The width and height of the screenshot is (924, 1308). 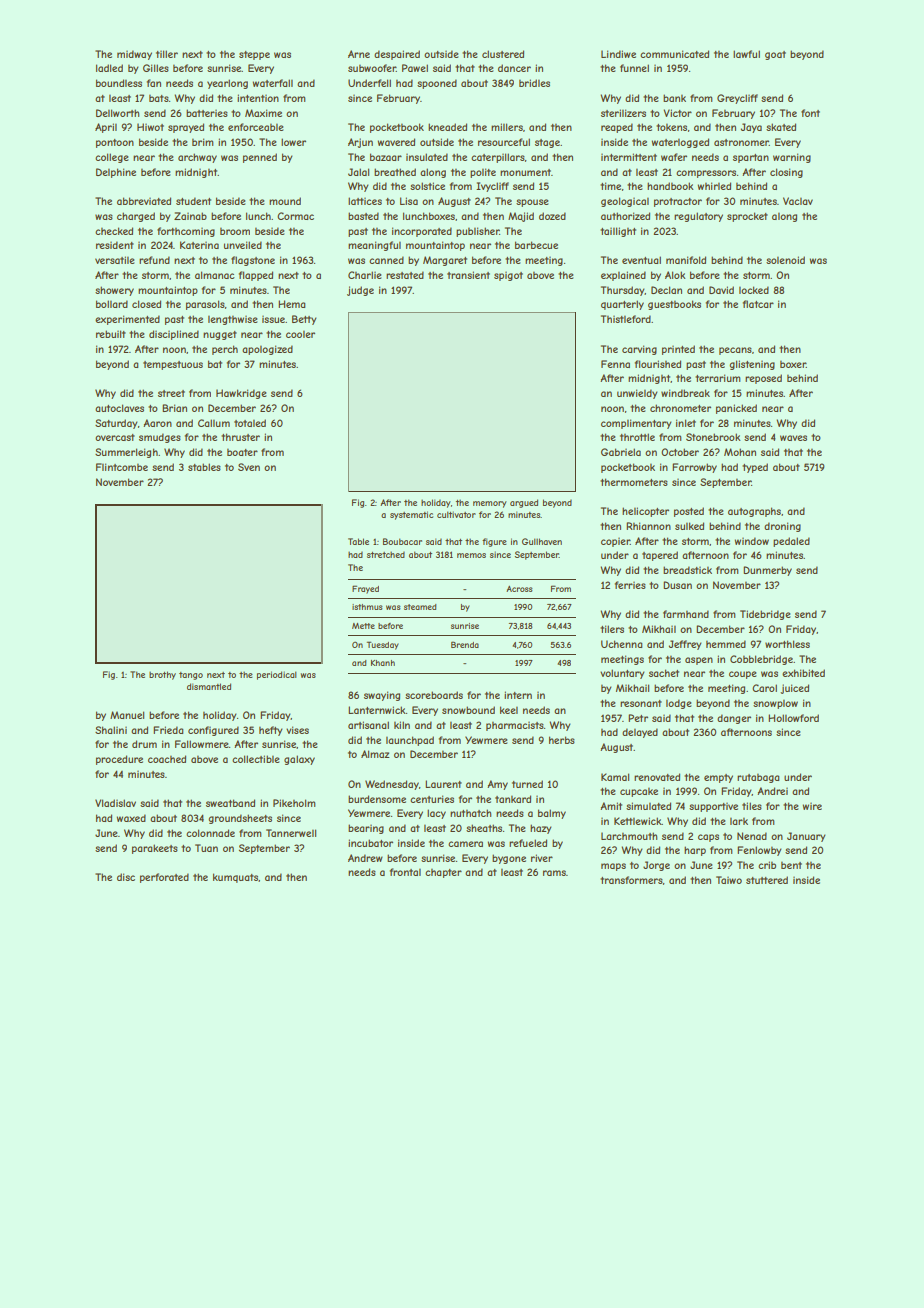 What do you see at coordinates (214, 423) in the screenshot?
I see `Callum` at bounding box center [214, 423].
